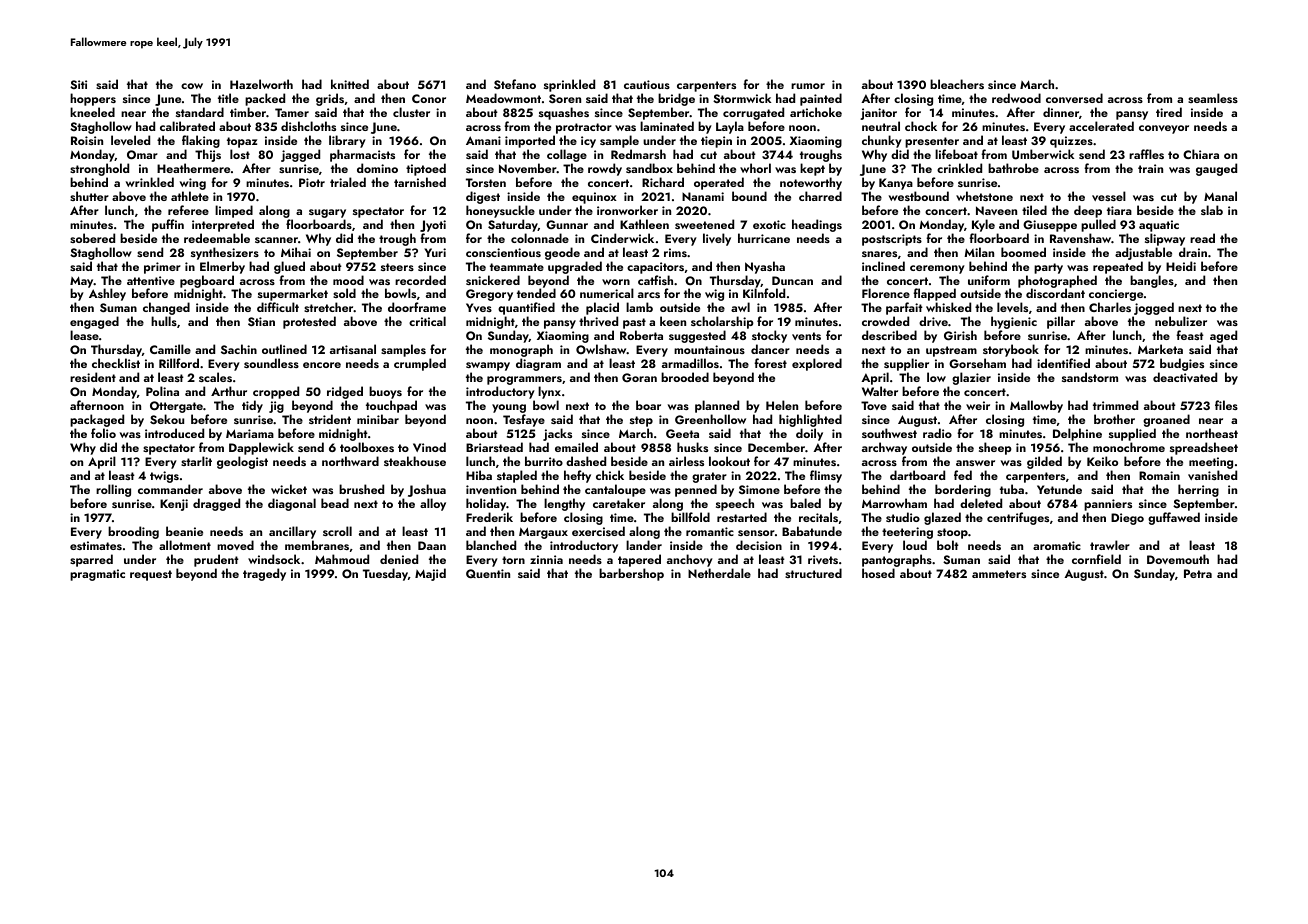 This page has height=924, width=1308. What do you see at coordinates (1198, 573) in the page?
I see `Petra` at bounding box center [1198, 573].
